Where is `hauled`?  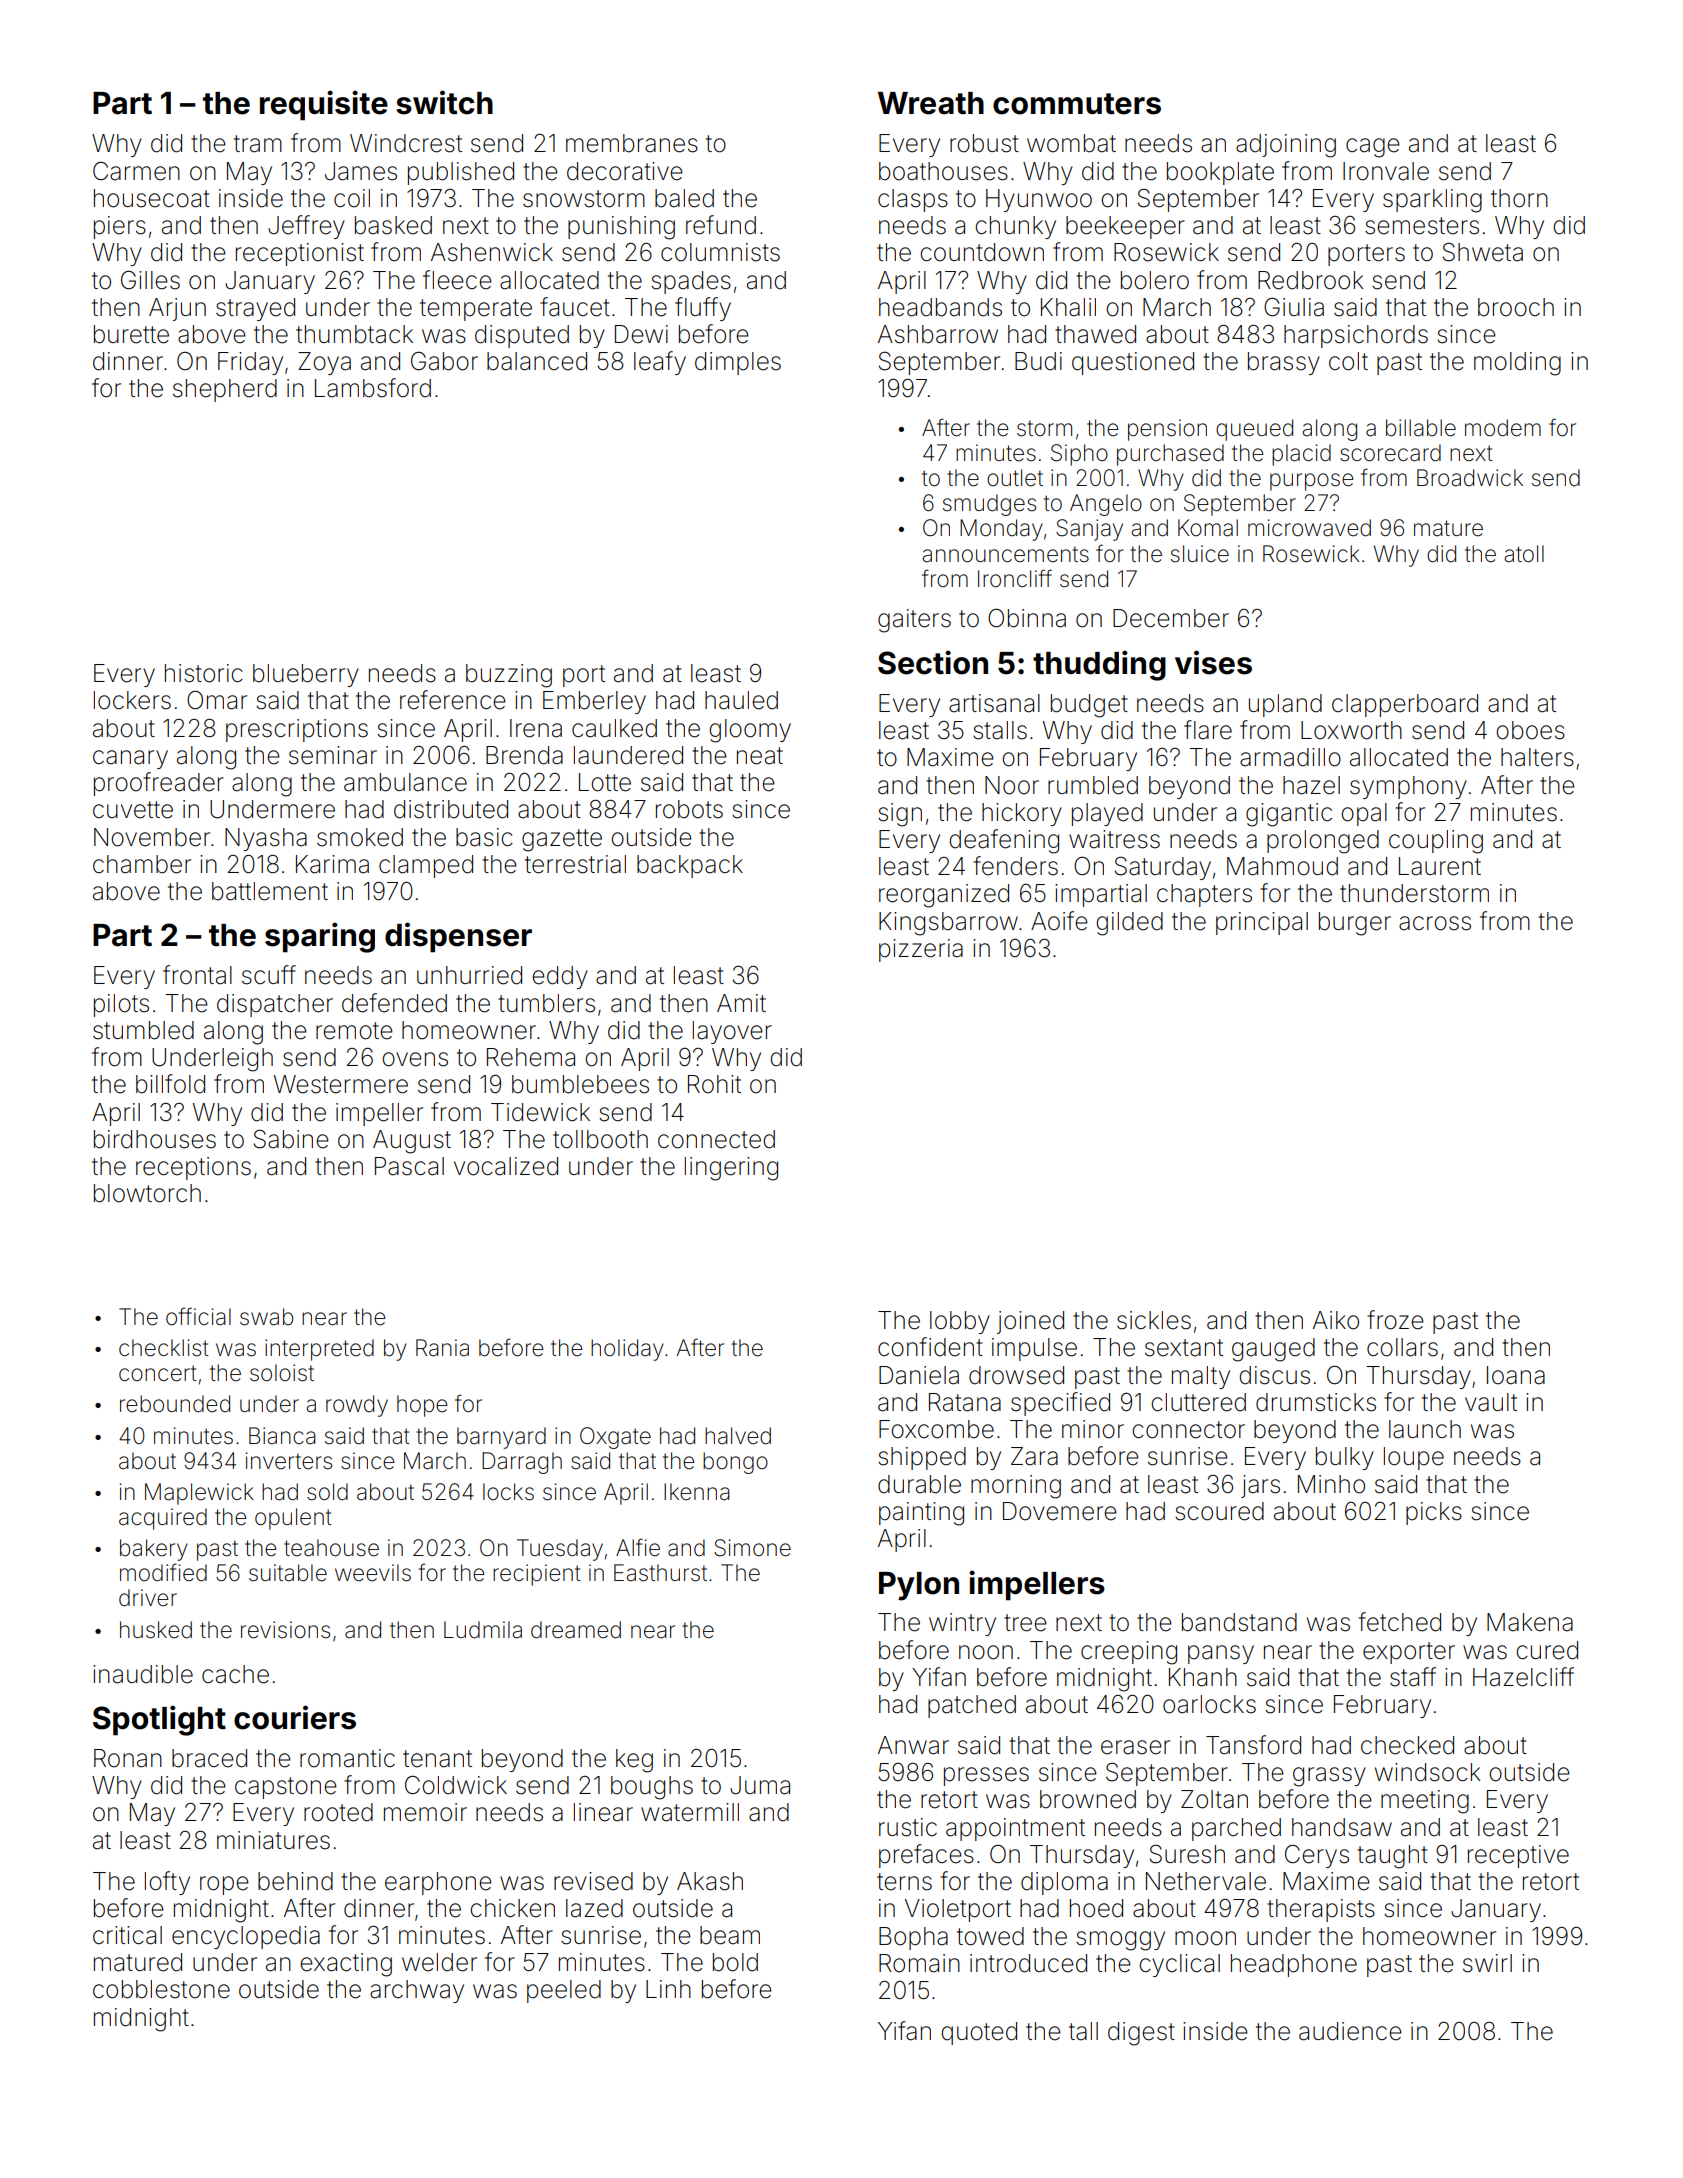
hauled is located at coordinates (741, 700).
